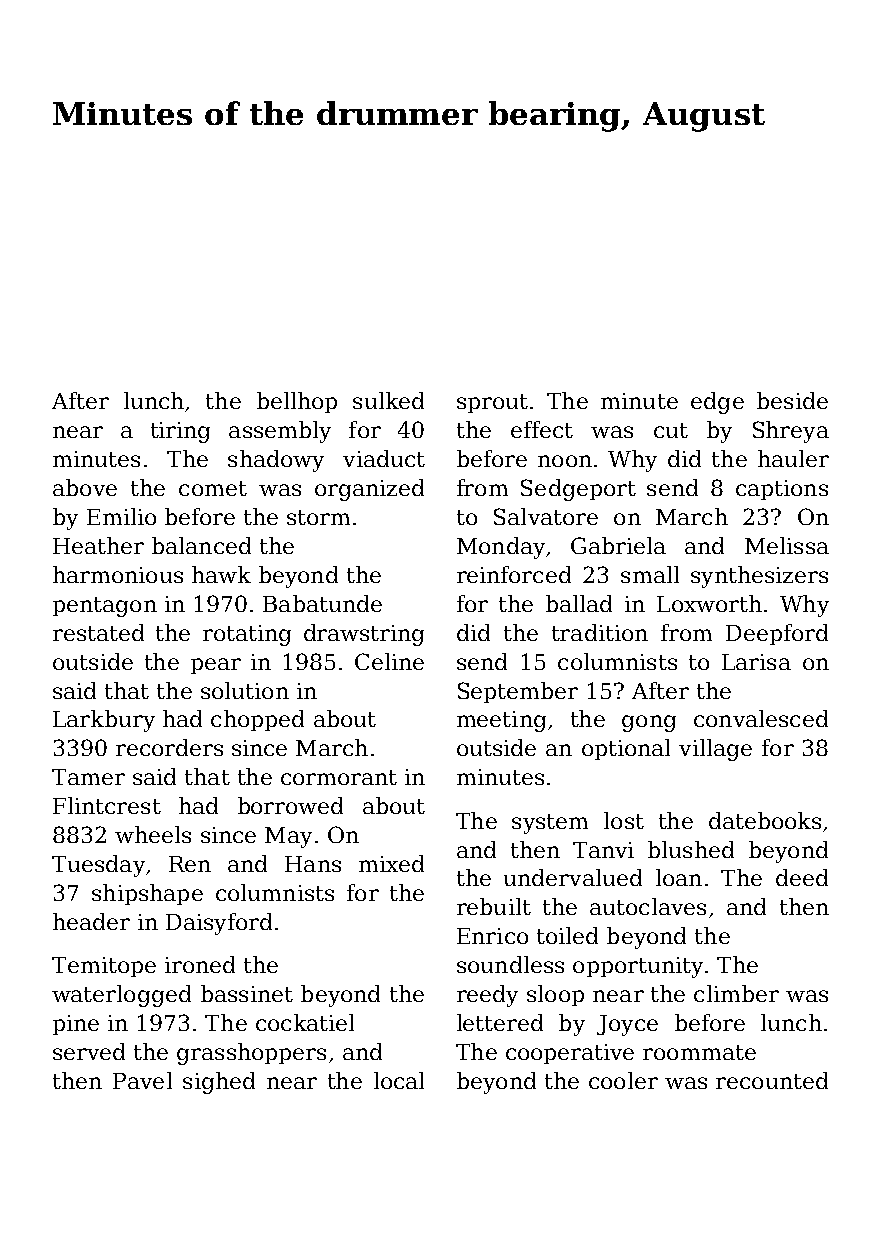 The width and height of the screenshot is (881, 1251). Describe the element at coordinates (290, 805) in the screenshot. I see `borrowed` at that location.
